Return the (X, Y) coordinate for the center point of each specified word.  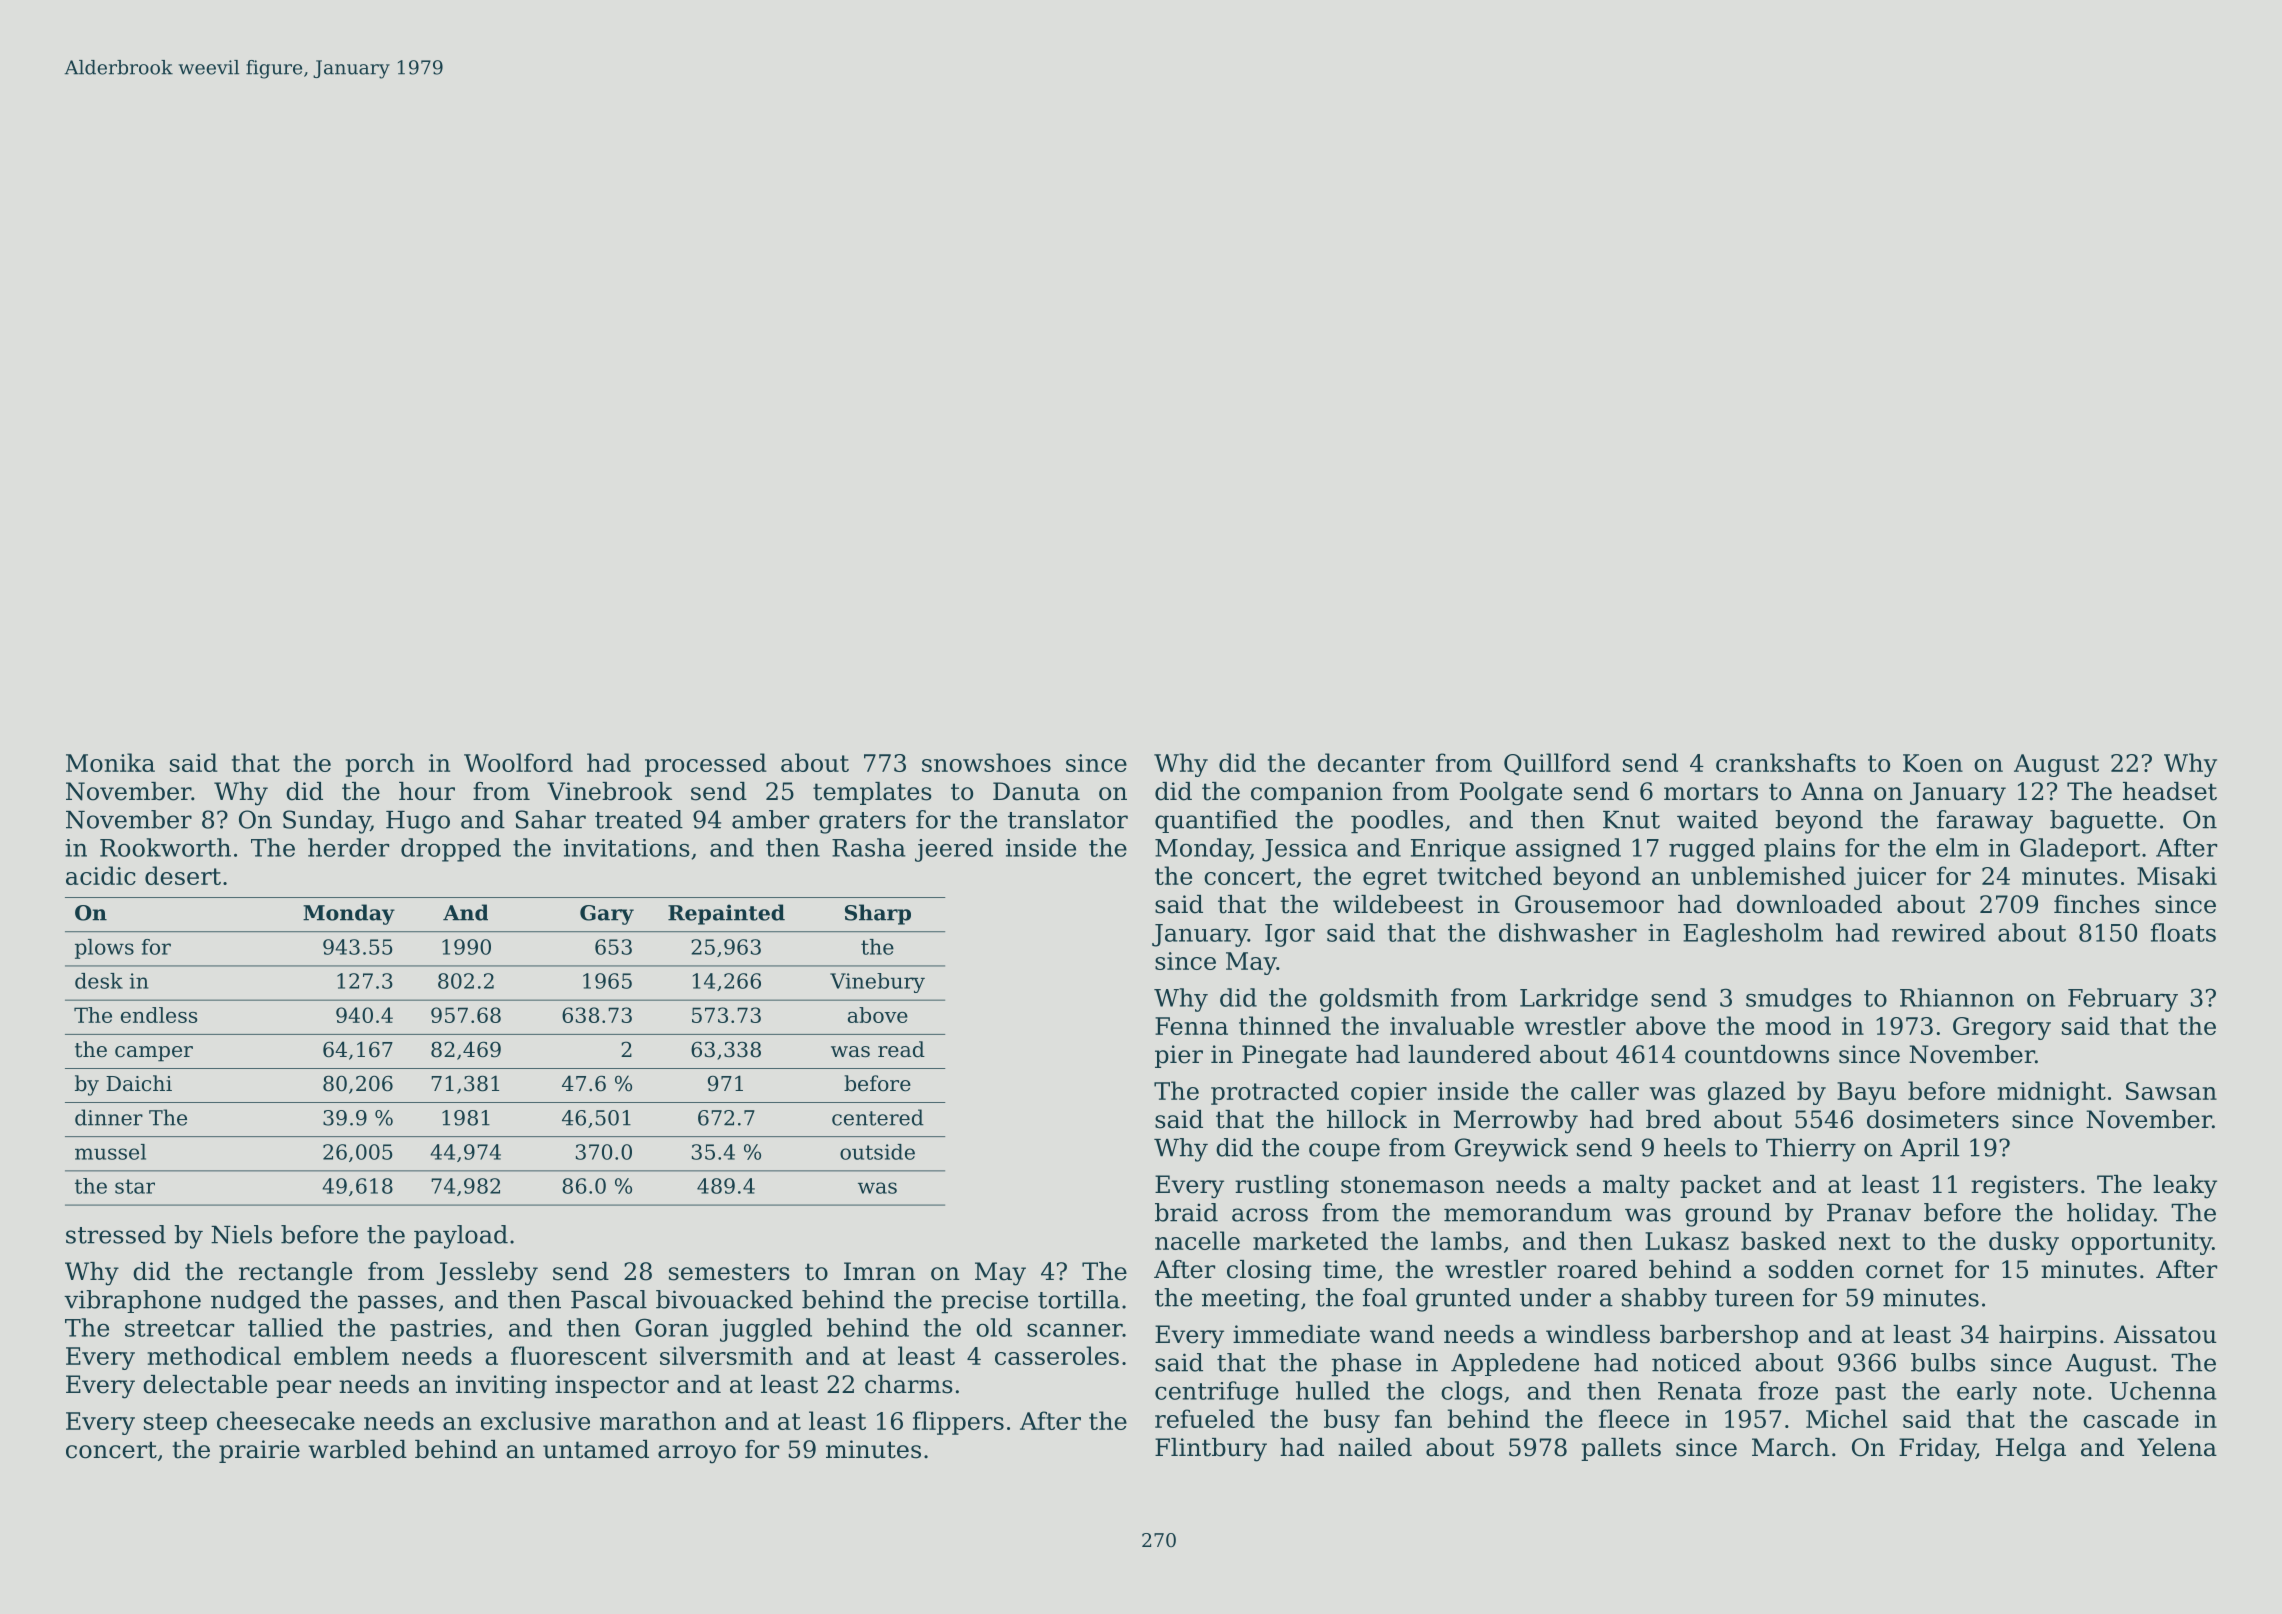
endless (159, 1015)
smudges (1799, 1000)
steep (175, 1424)
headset (2170, 791)
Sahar (551, 819)
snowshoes (986, 762)
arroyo (697, 1454)
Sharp (878, 914)
